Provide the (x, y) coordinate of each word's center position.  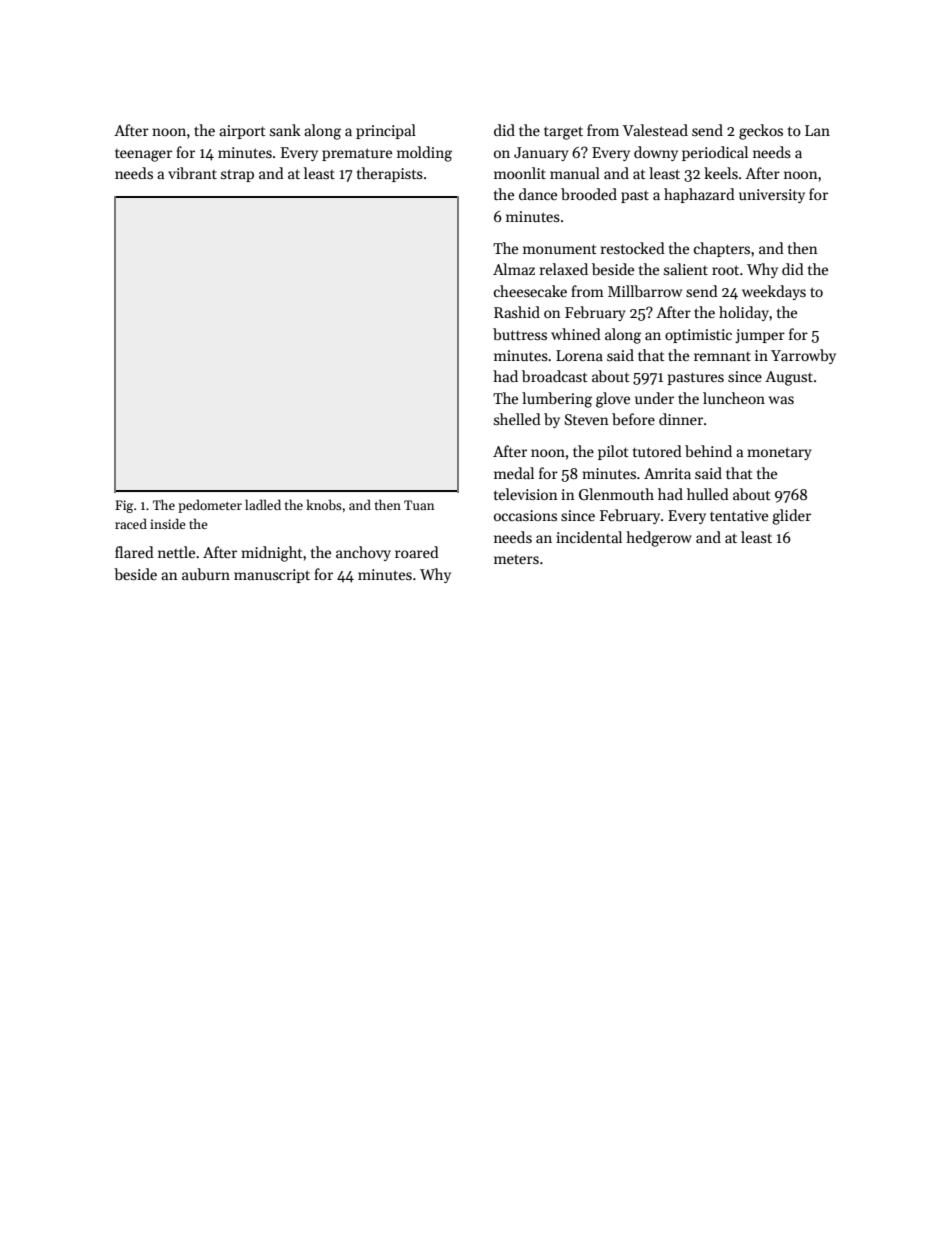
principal (386, 131)
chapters (722, 249)
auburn (206, 574)
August (789, 378)
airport (242, 132)
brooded (589, 194)
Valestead (655, 130)
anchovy (363, 553)
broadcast (555, 376)
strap (237, 175)
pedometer (210, 506)
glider (791, 517)
